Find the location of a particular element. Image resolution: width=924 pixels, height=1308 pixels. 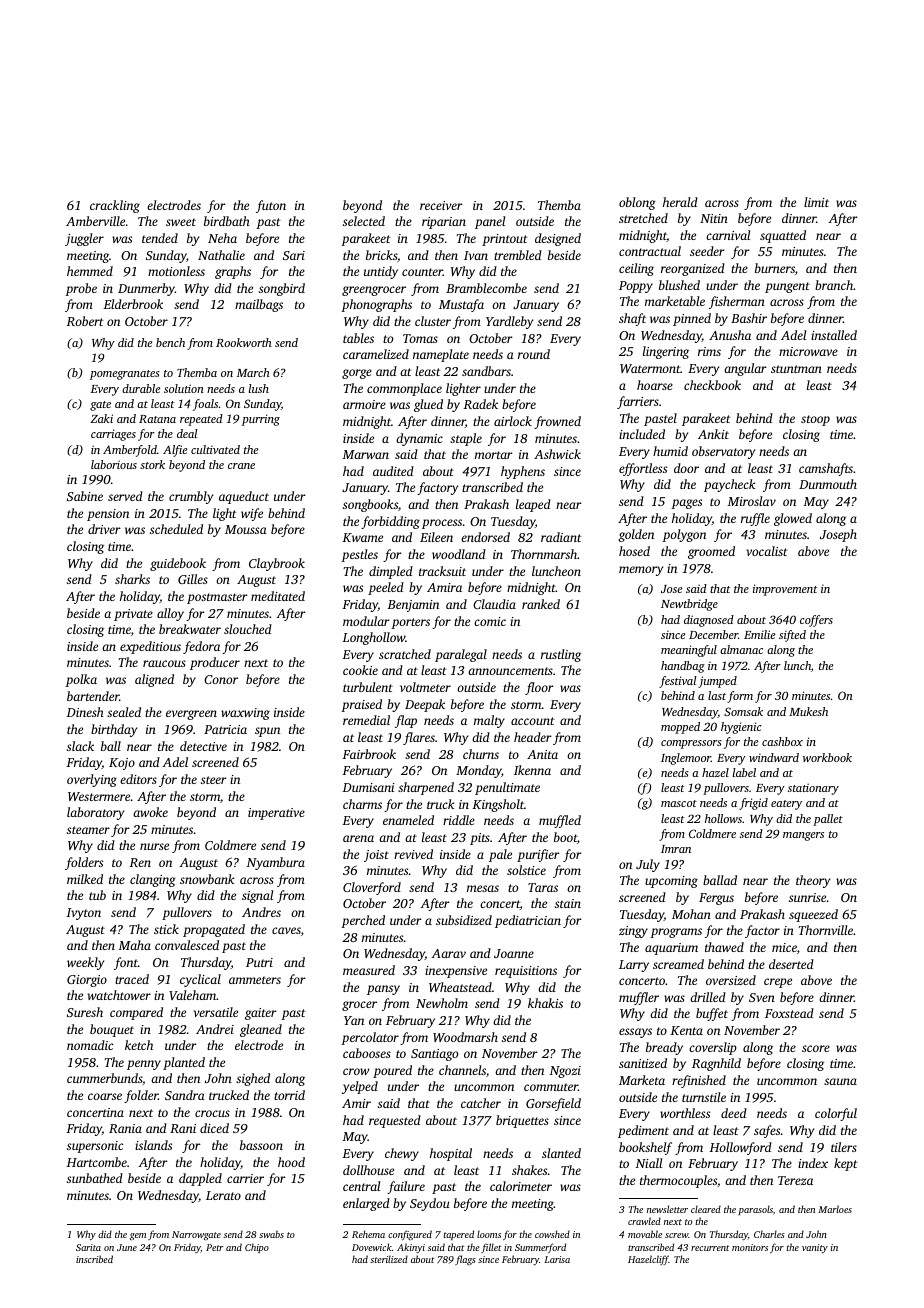

Aarav is located at coordinates (448, 953).
